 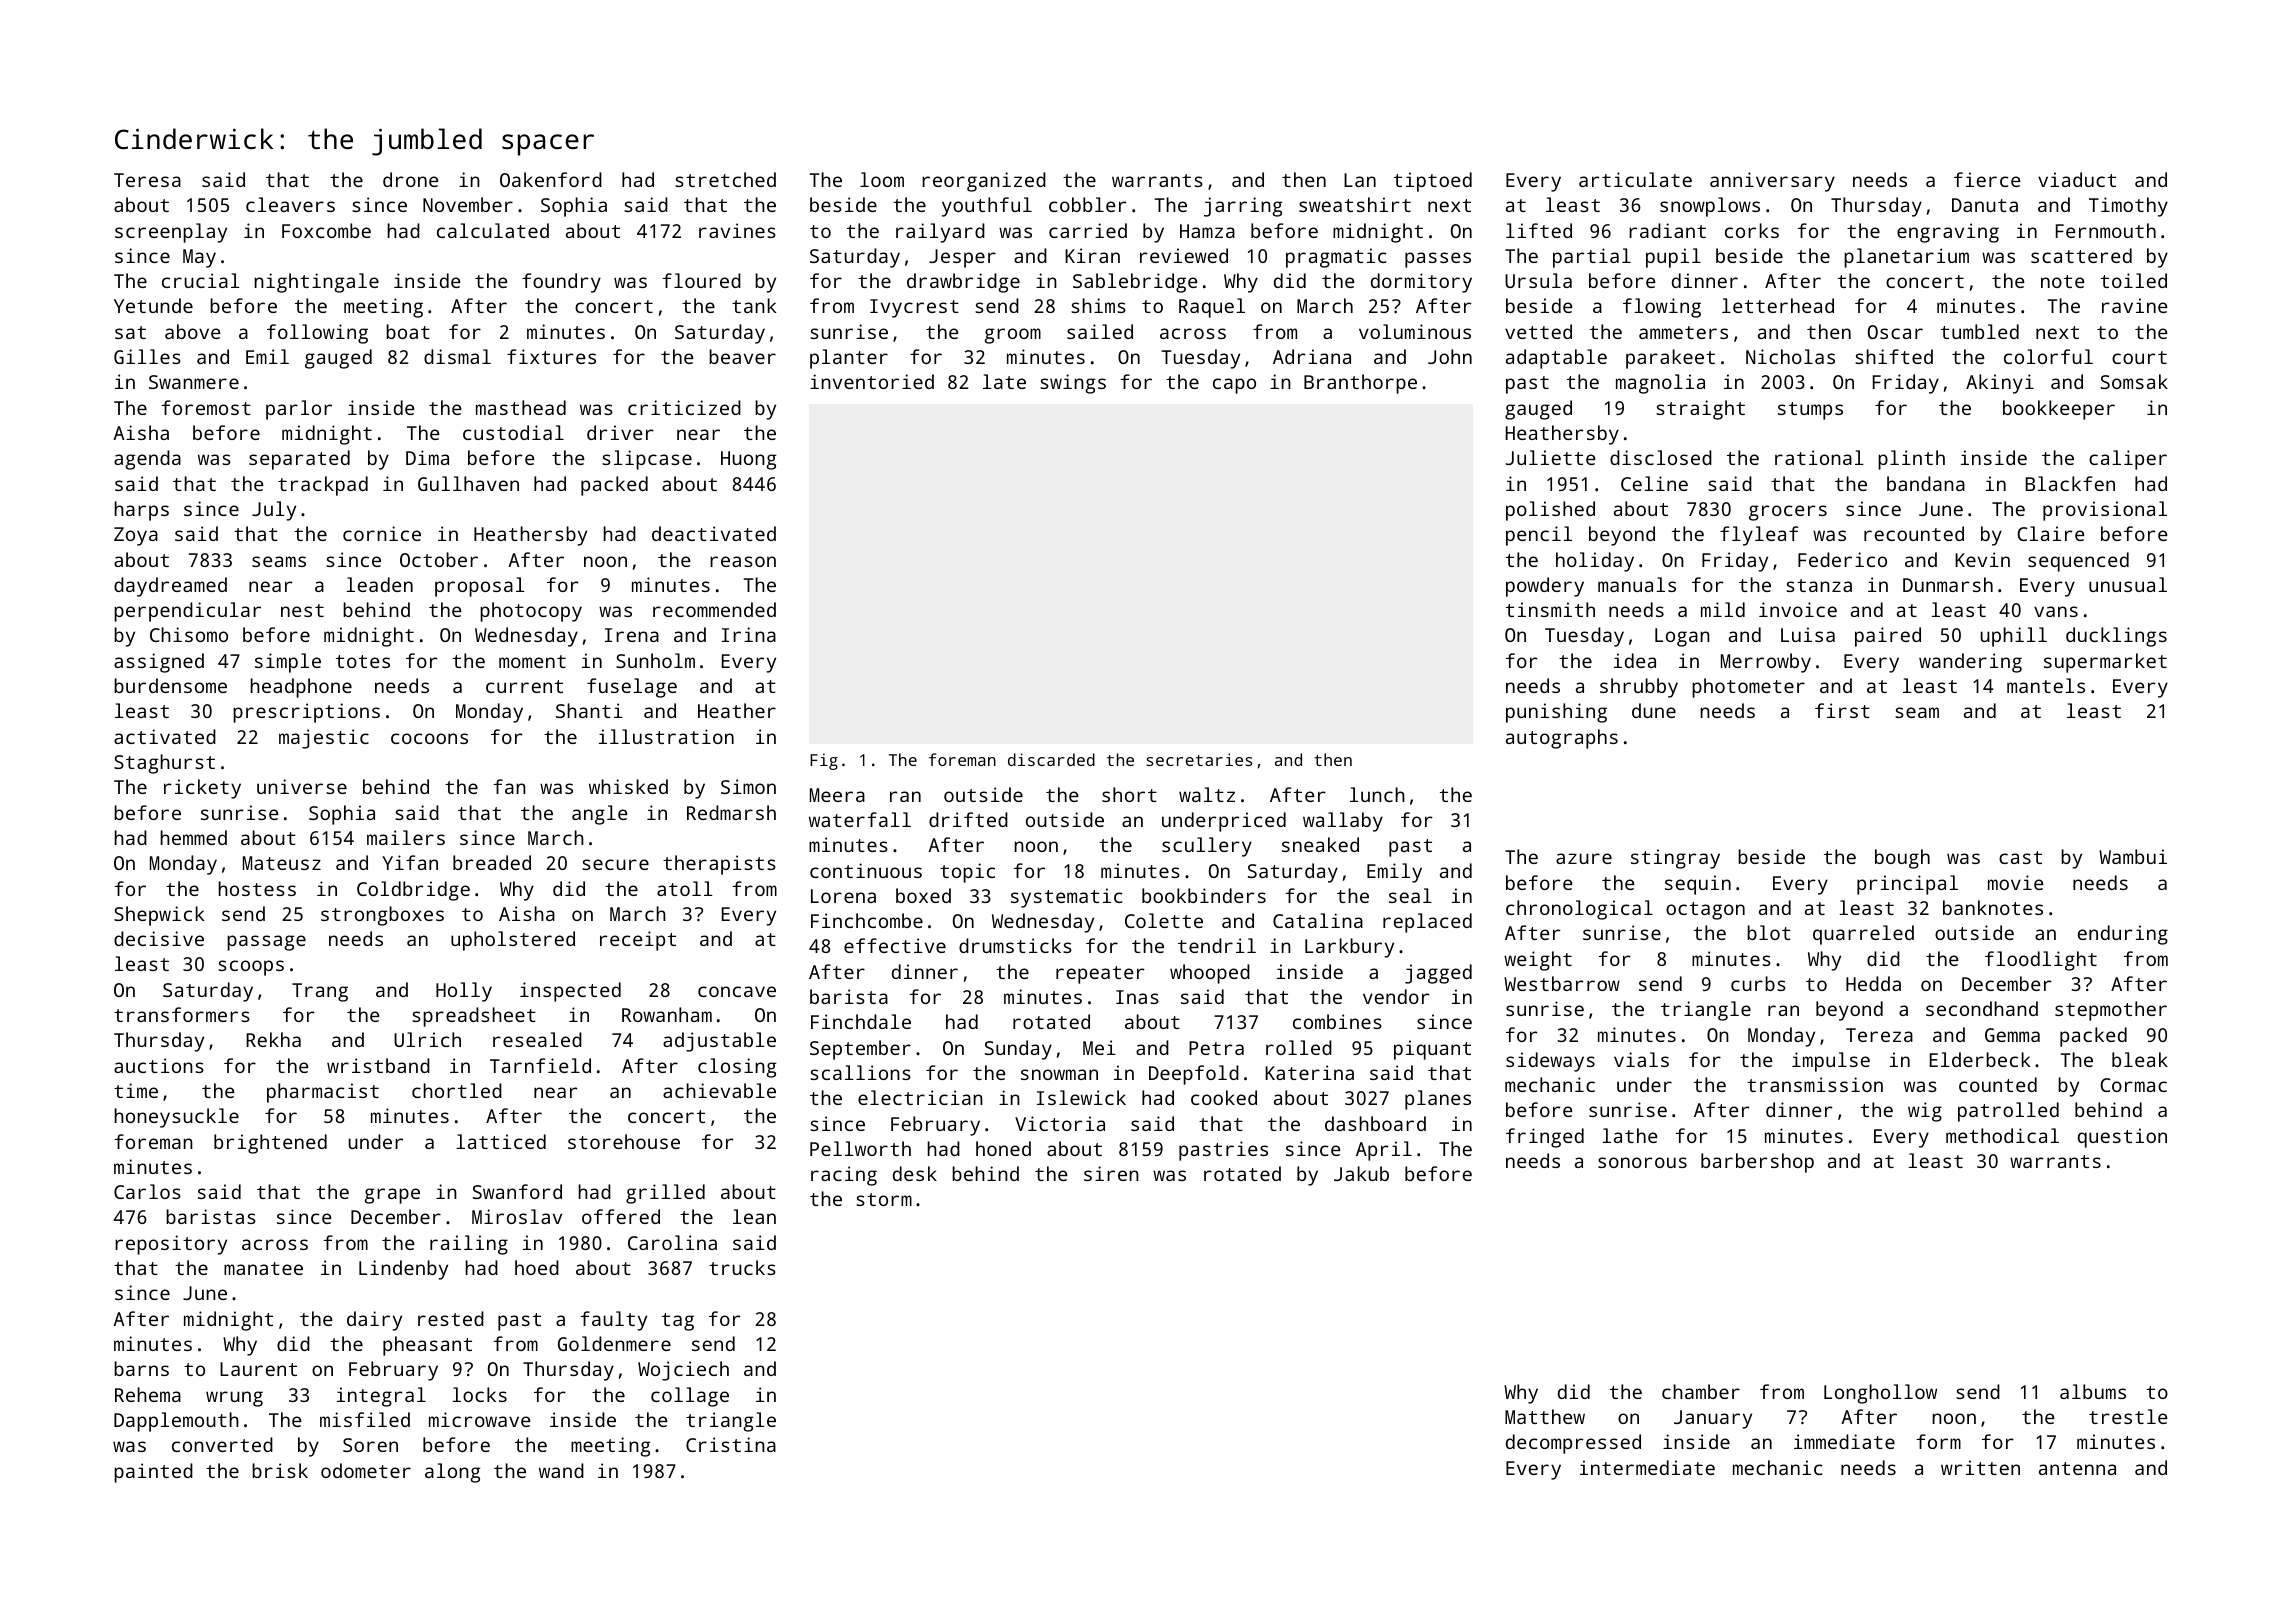 What do you see at coordinates (731, 1444) in the page?
I see `Cristina` at bounding box center [731, 1444].
